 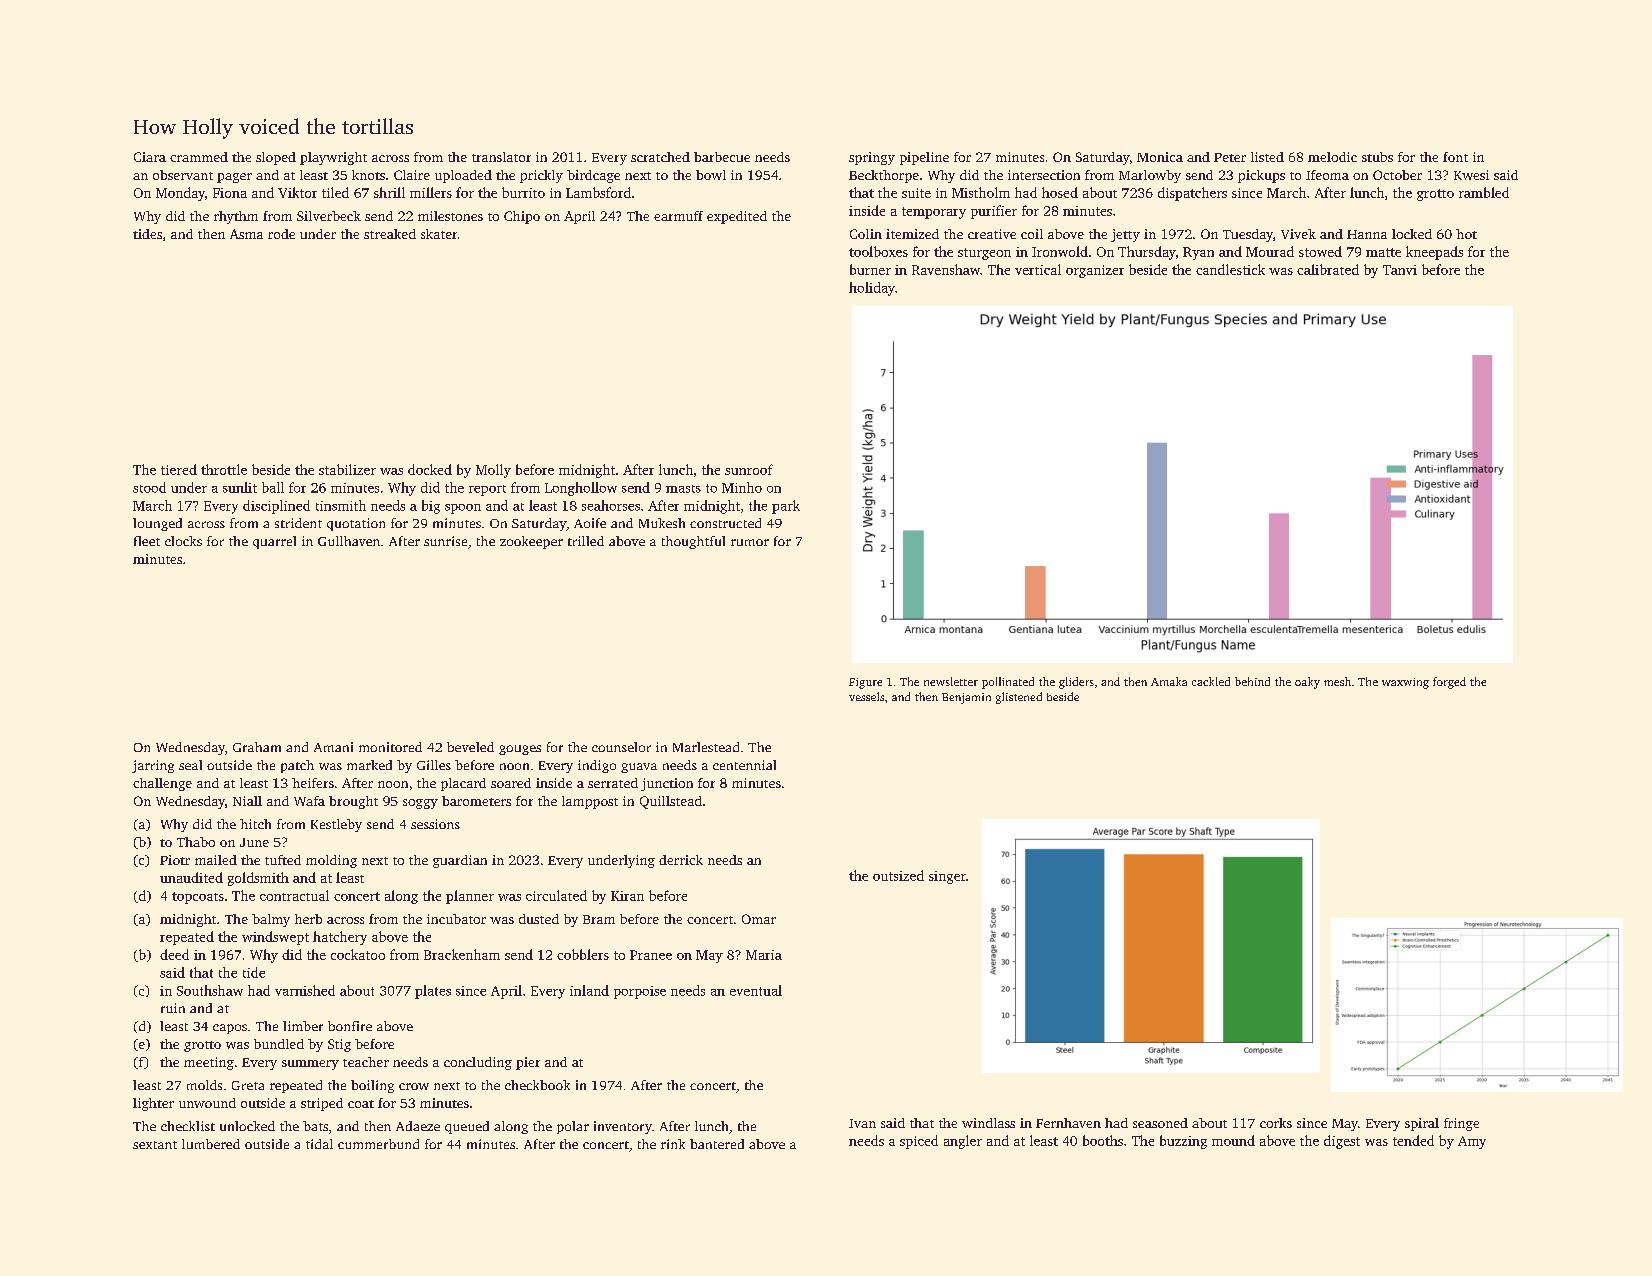 What do you see at coordinates (236, 217) in the image?
I see `rhythm` at bounding box center [236, 217].
